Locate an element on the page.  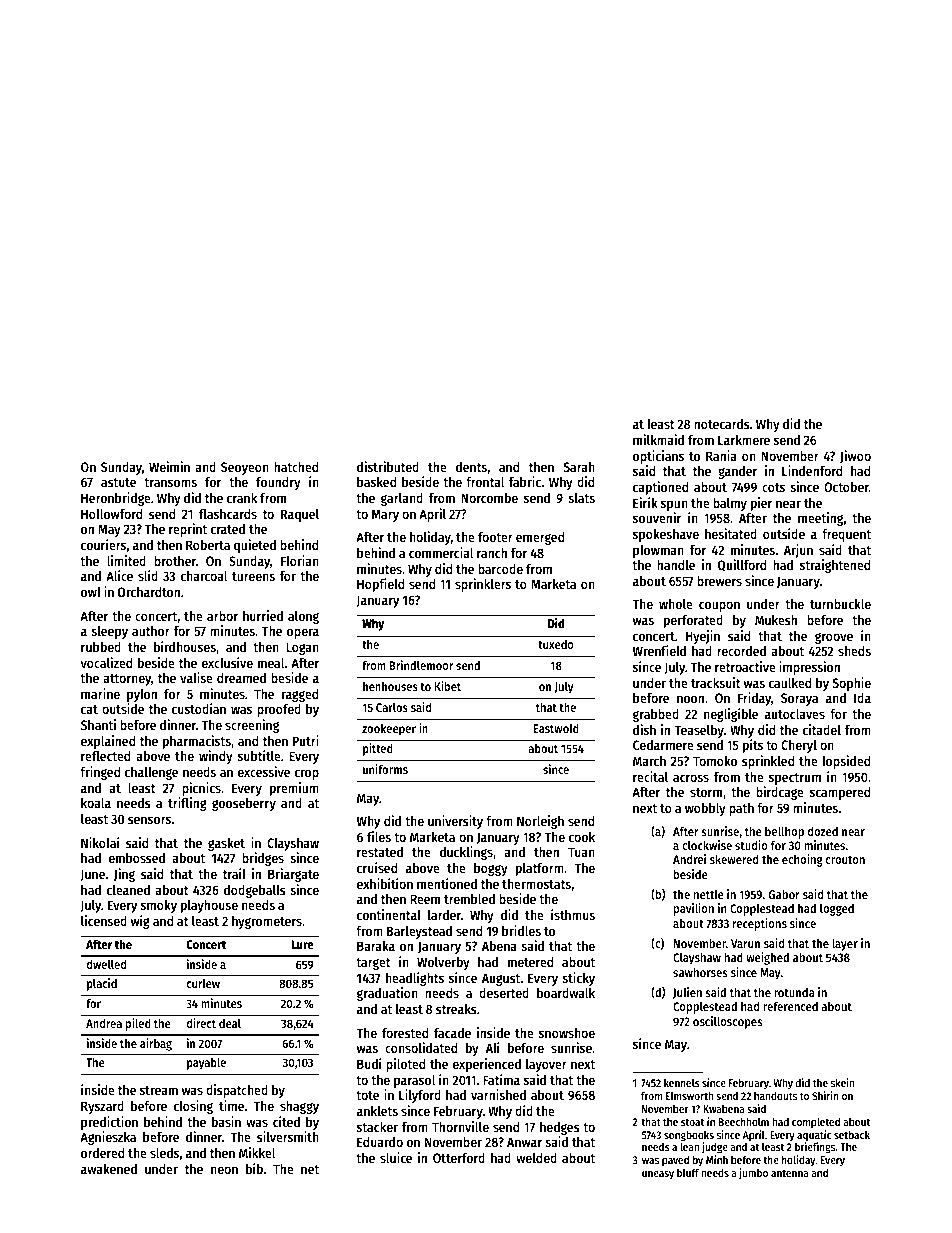
Larkmere is located at coordinates (744, 440).
